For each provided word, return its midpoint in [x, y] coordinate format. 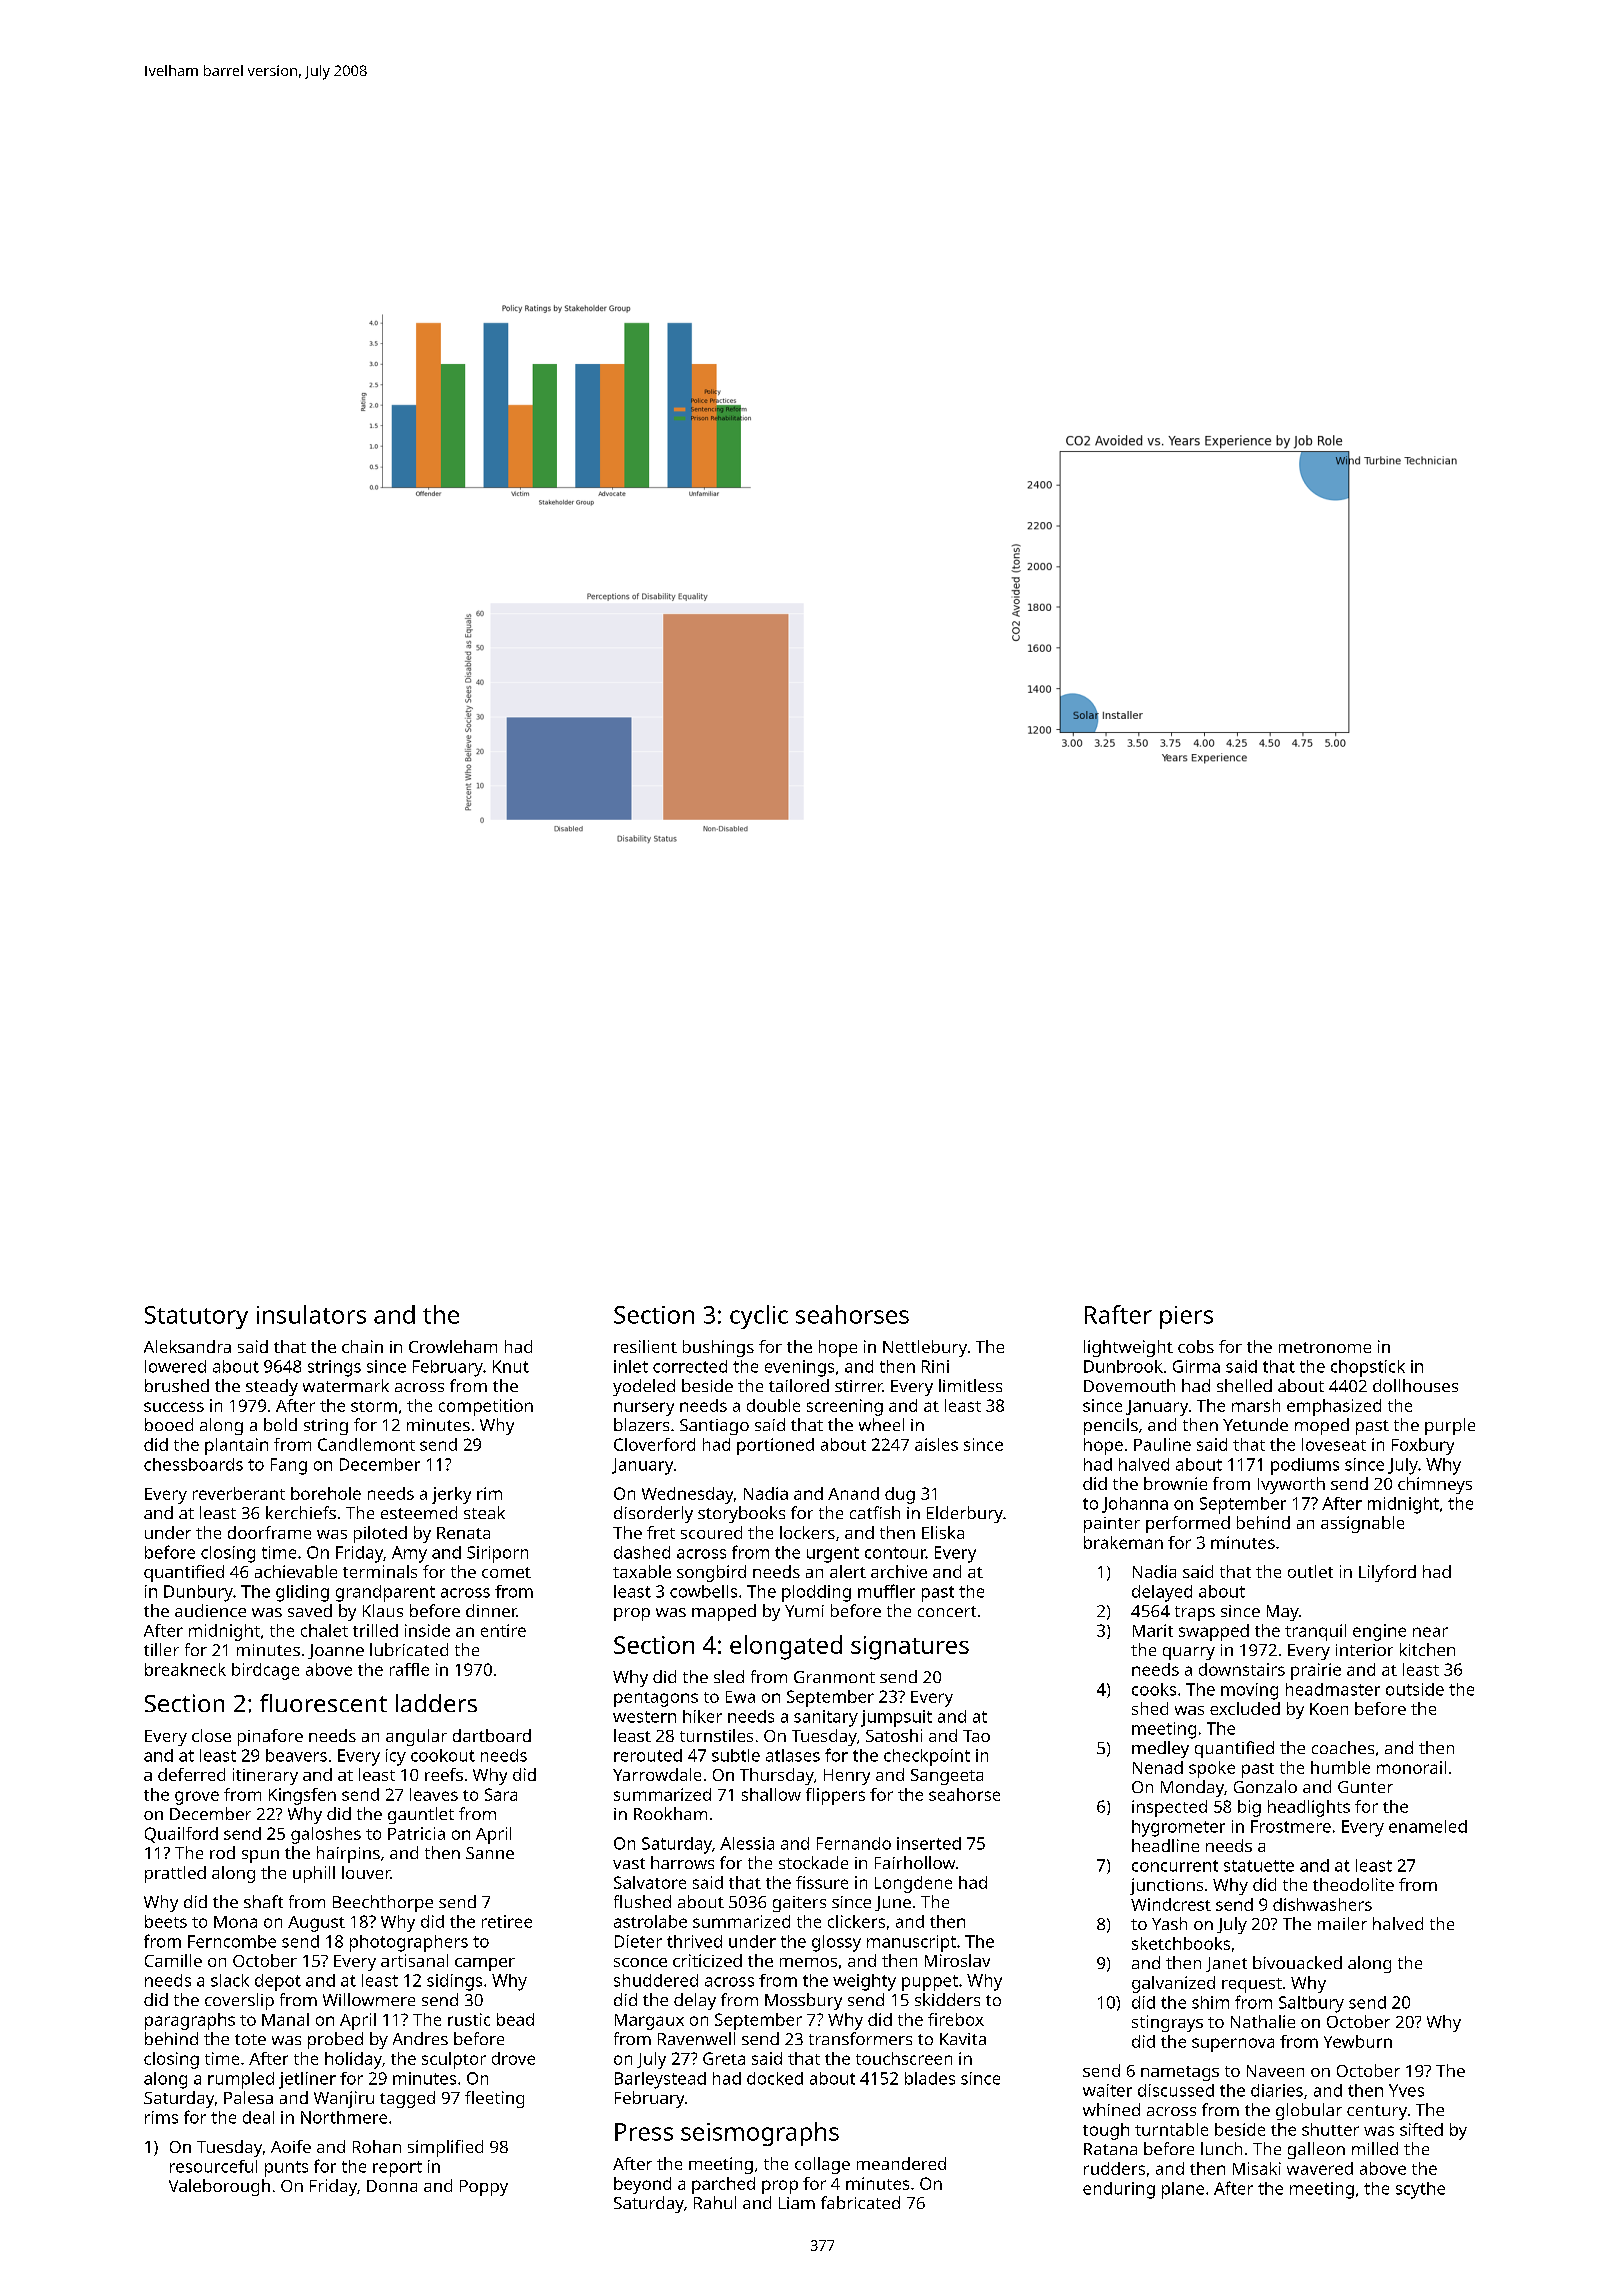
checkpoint [927, 1757]
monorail [1411, 1767]
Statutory [196, 1317]
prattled [175, 1874]
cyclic [759, 1317]
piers [1186, 1317]
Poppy [484, 2188]
